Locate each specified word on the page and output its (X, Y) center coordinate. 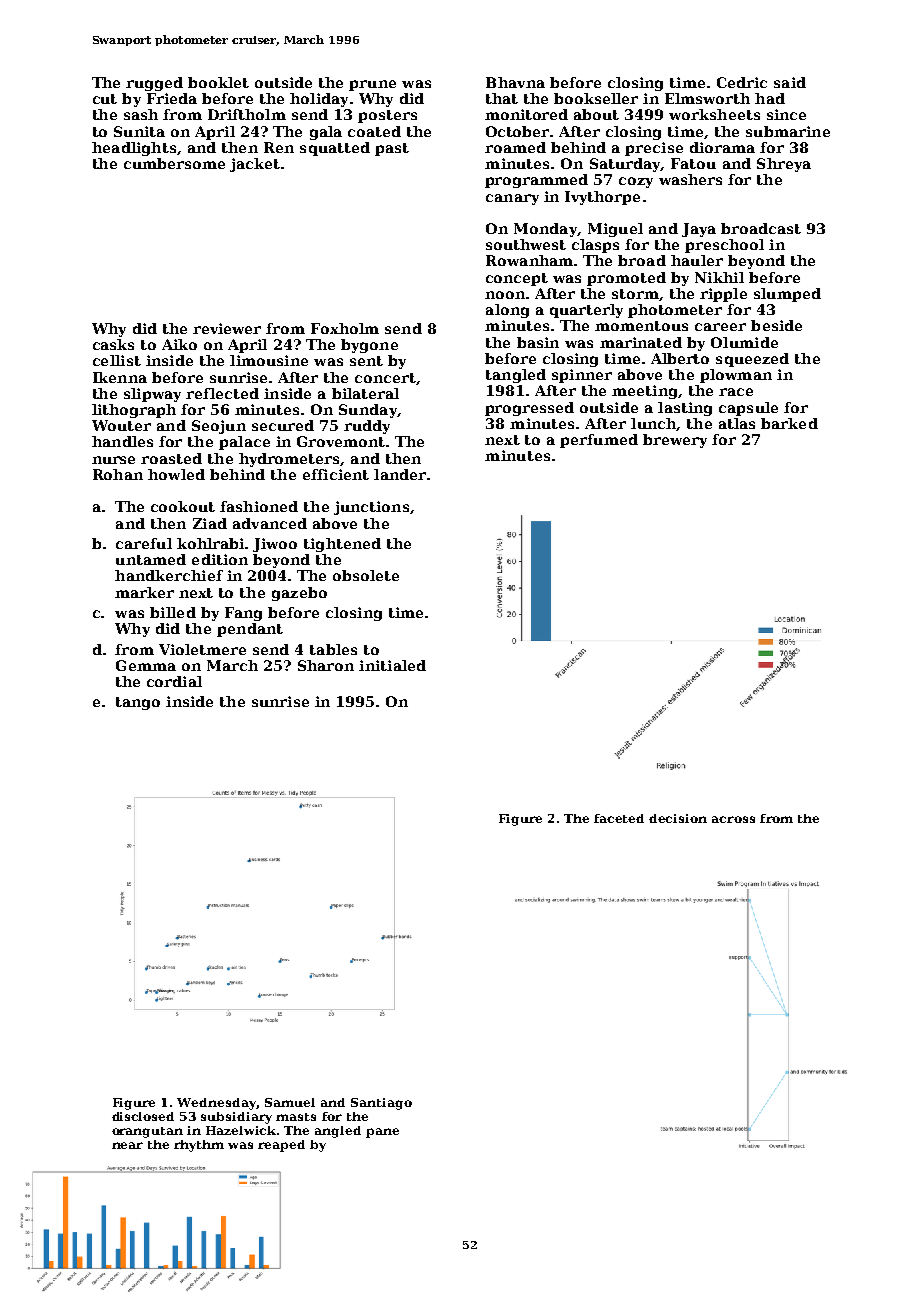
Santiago (381, 1104)
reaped (281, 1146)
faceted (619, 818)
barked (789, 423)
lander (400, 474)
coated (374, 131)
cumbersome (174, 163)
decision (678, 818)
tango (138, 703)
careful (144, 543)
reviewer (227, 328)
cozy (636, 182)
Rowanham (529, 260)
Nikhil (719, 277)
